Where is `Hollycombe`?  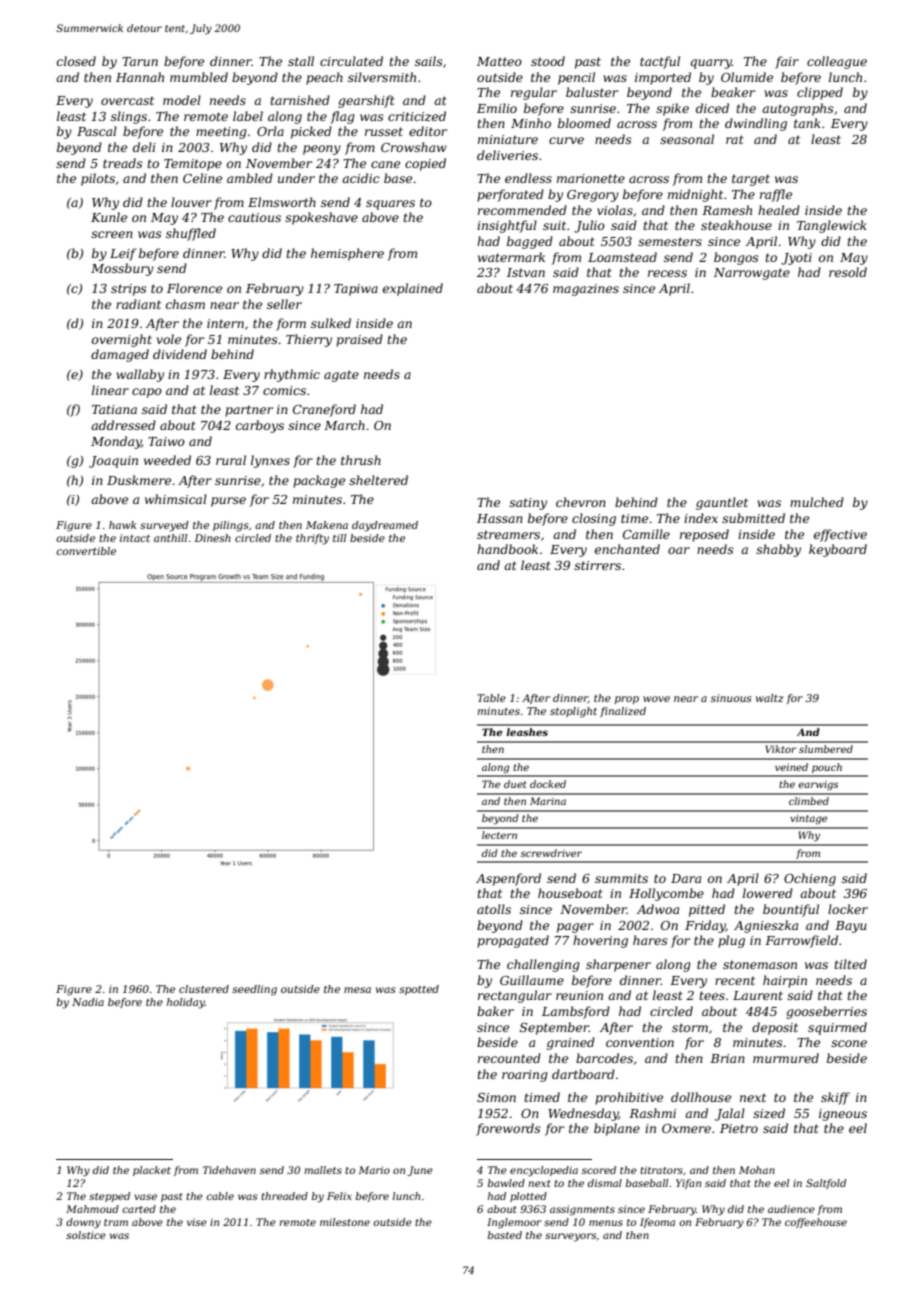
Hollycombe is located at coordinates (666, 894).
